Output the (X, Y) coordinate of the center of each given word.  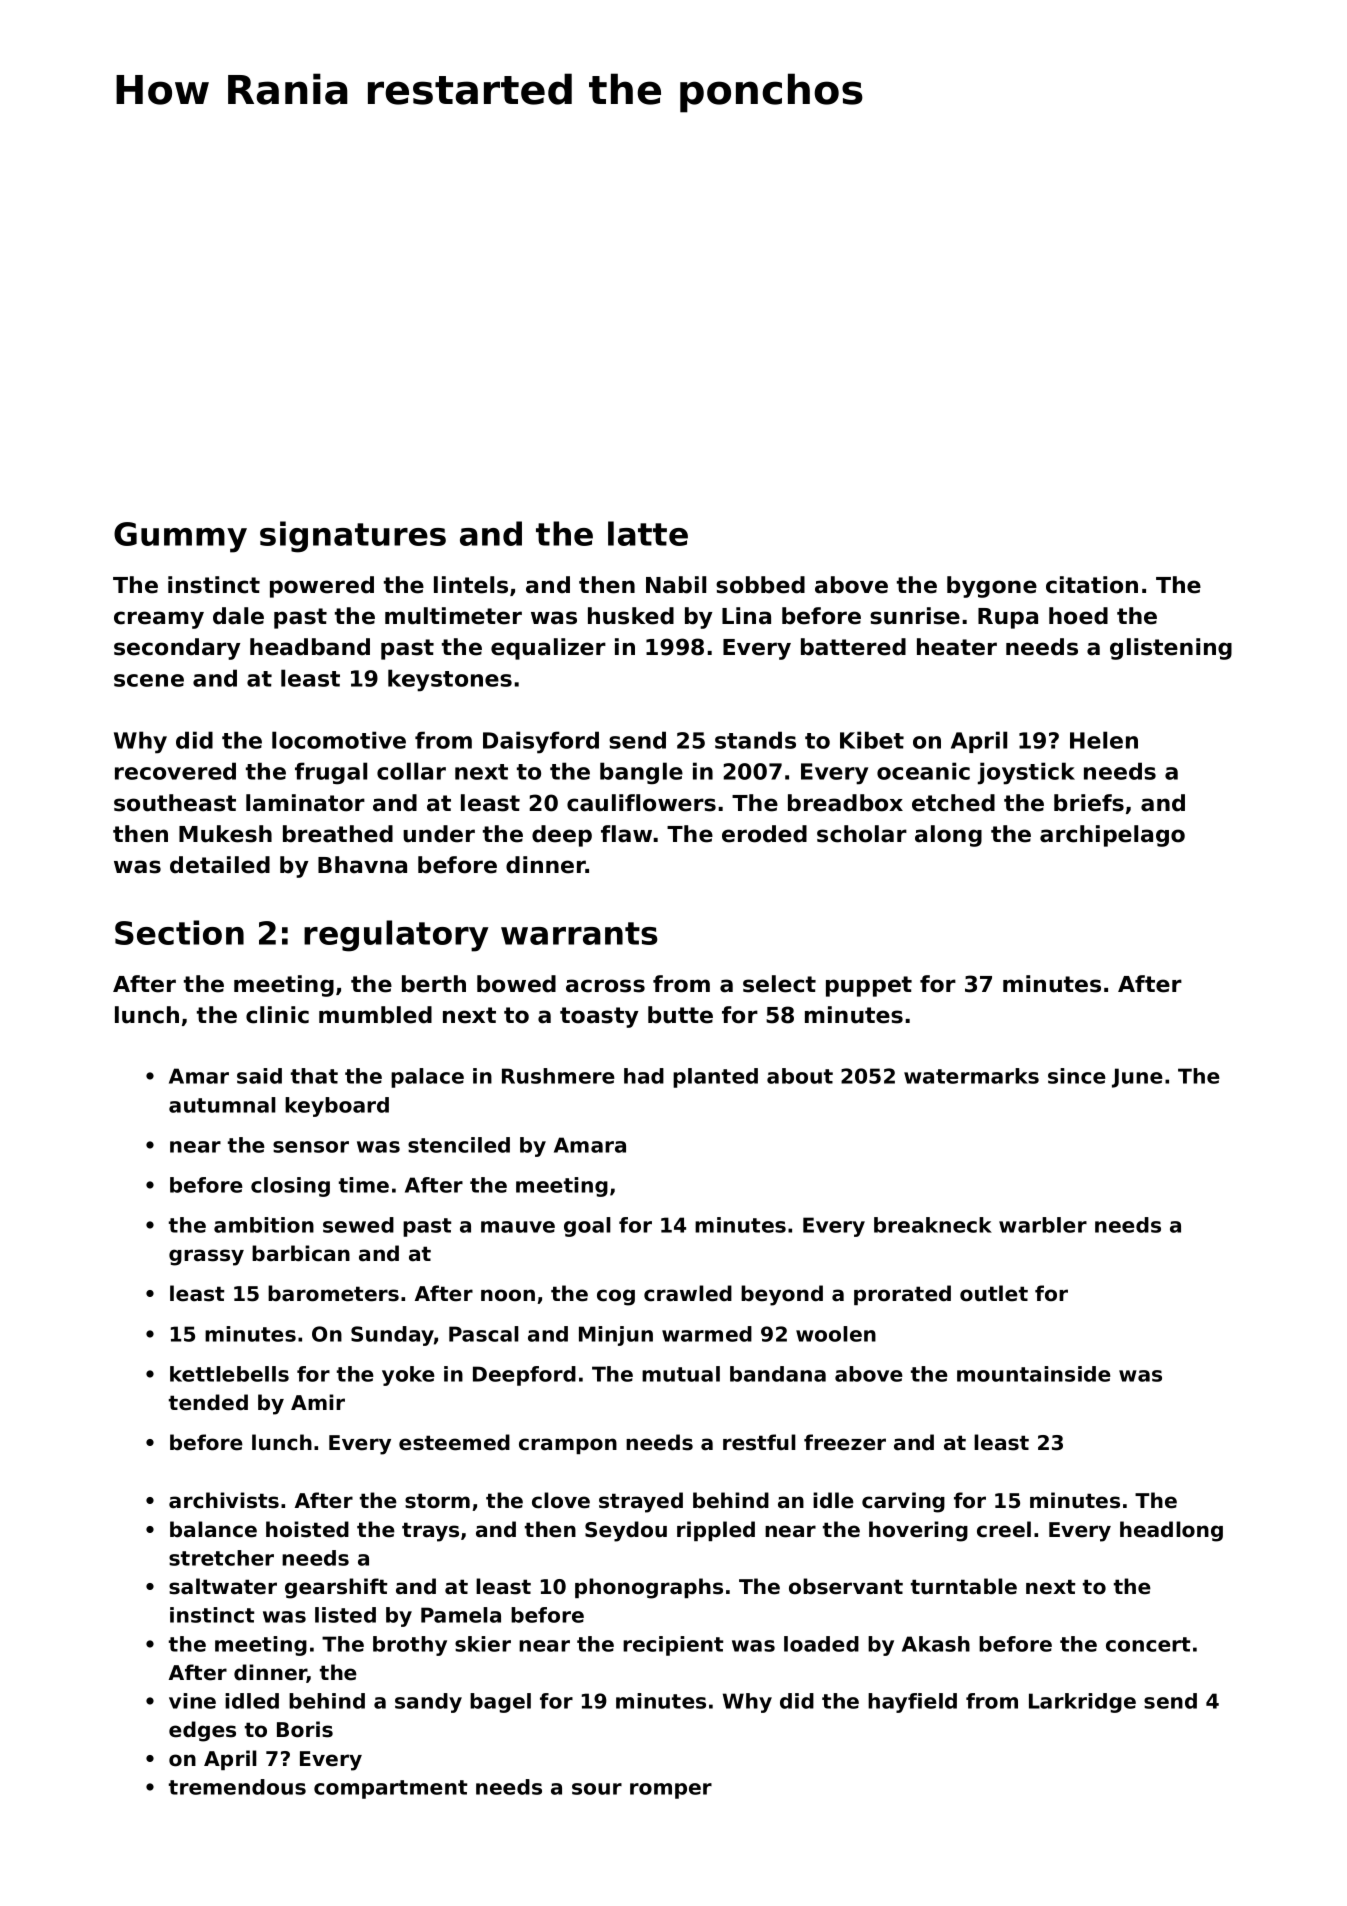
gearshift (336, 1588)
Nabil (676, 585)
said (259, 1076)
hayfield (912, 1703)
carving (903, 1502)
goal (587, 1227)
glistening (1171, 649)
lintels (471, 585)
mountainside (1034, 1374)
